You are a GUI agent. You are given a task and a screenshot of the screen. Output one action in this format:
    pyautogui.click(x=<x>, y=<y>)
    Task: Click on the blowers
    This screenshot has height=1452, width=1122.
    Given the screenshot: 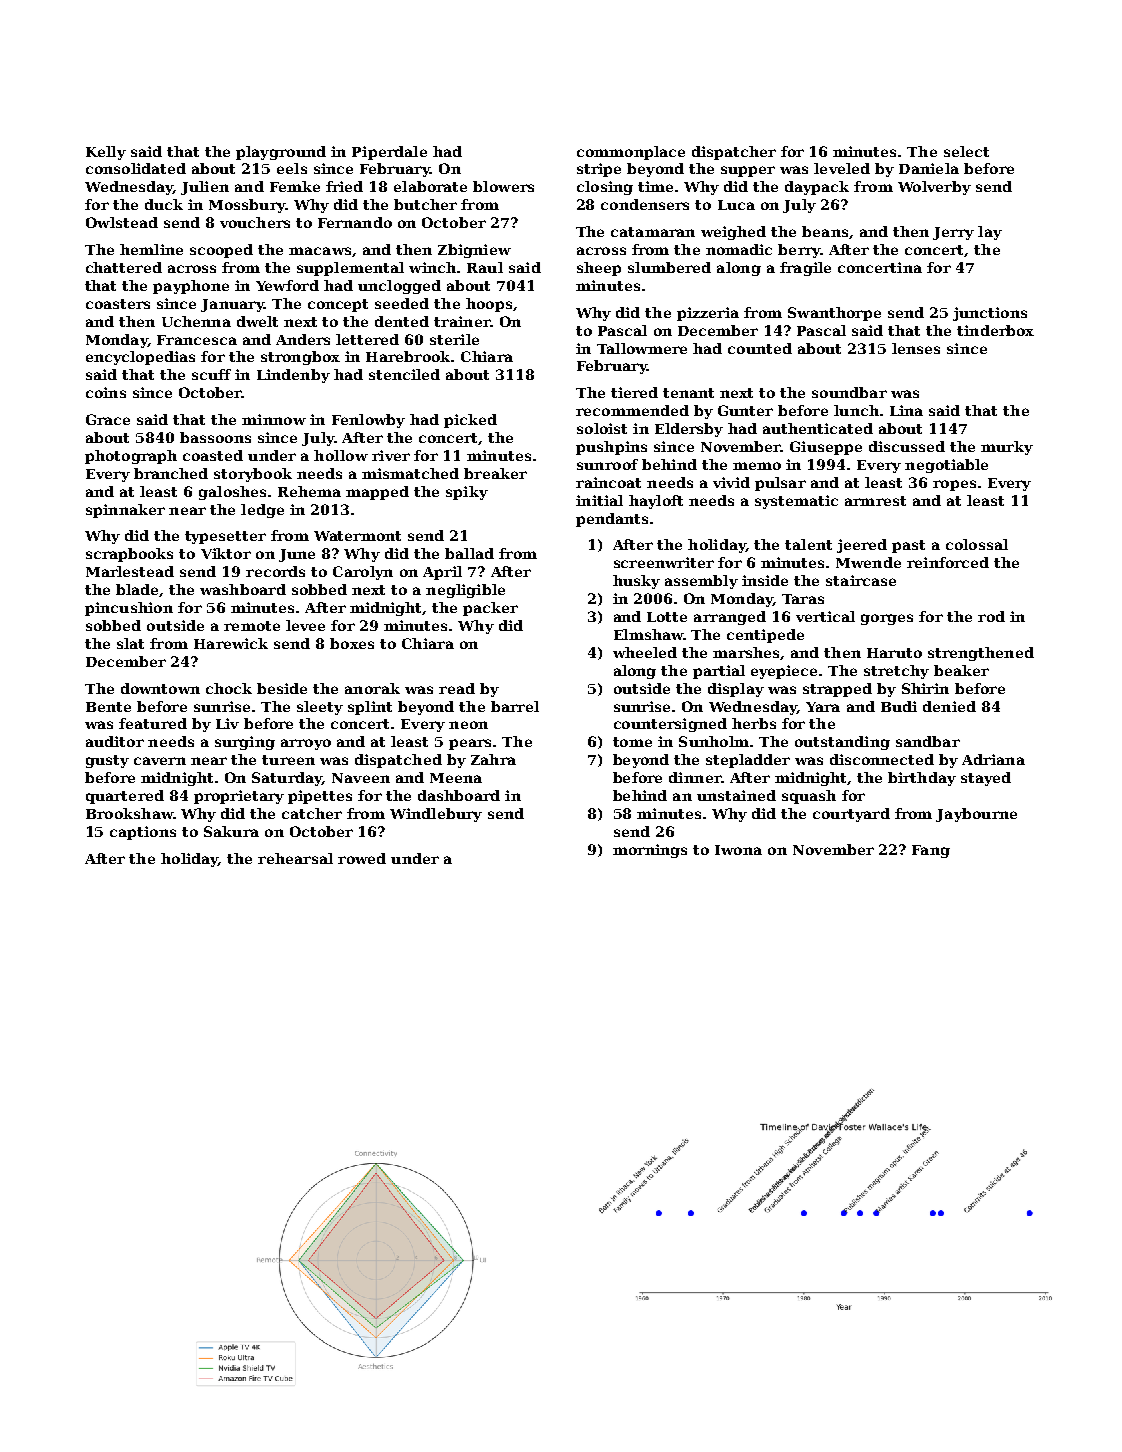 What is the action you would take?
    pyautogui.click(x=503, y=186)
